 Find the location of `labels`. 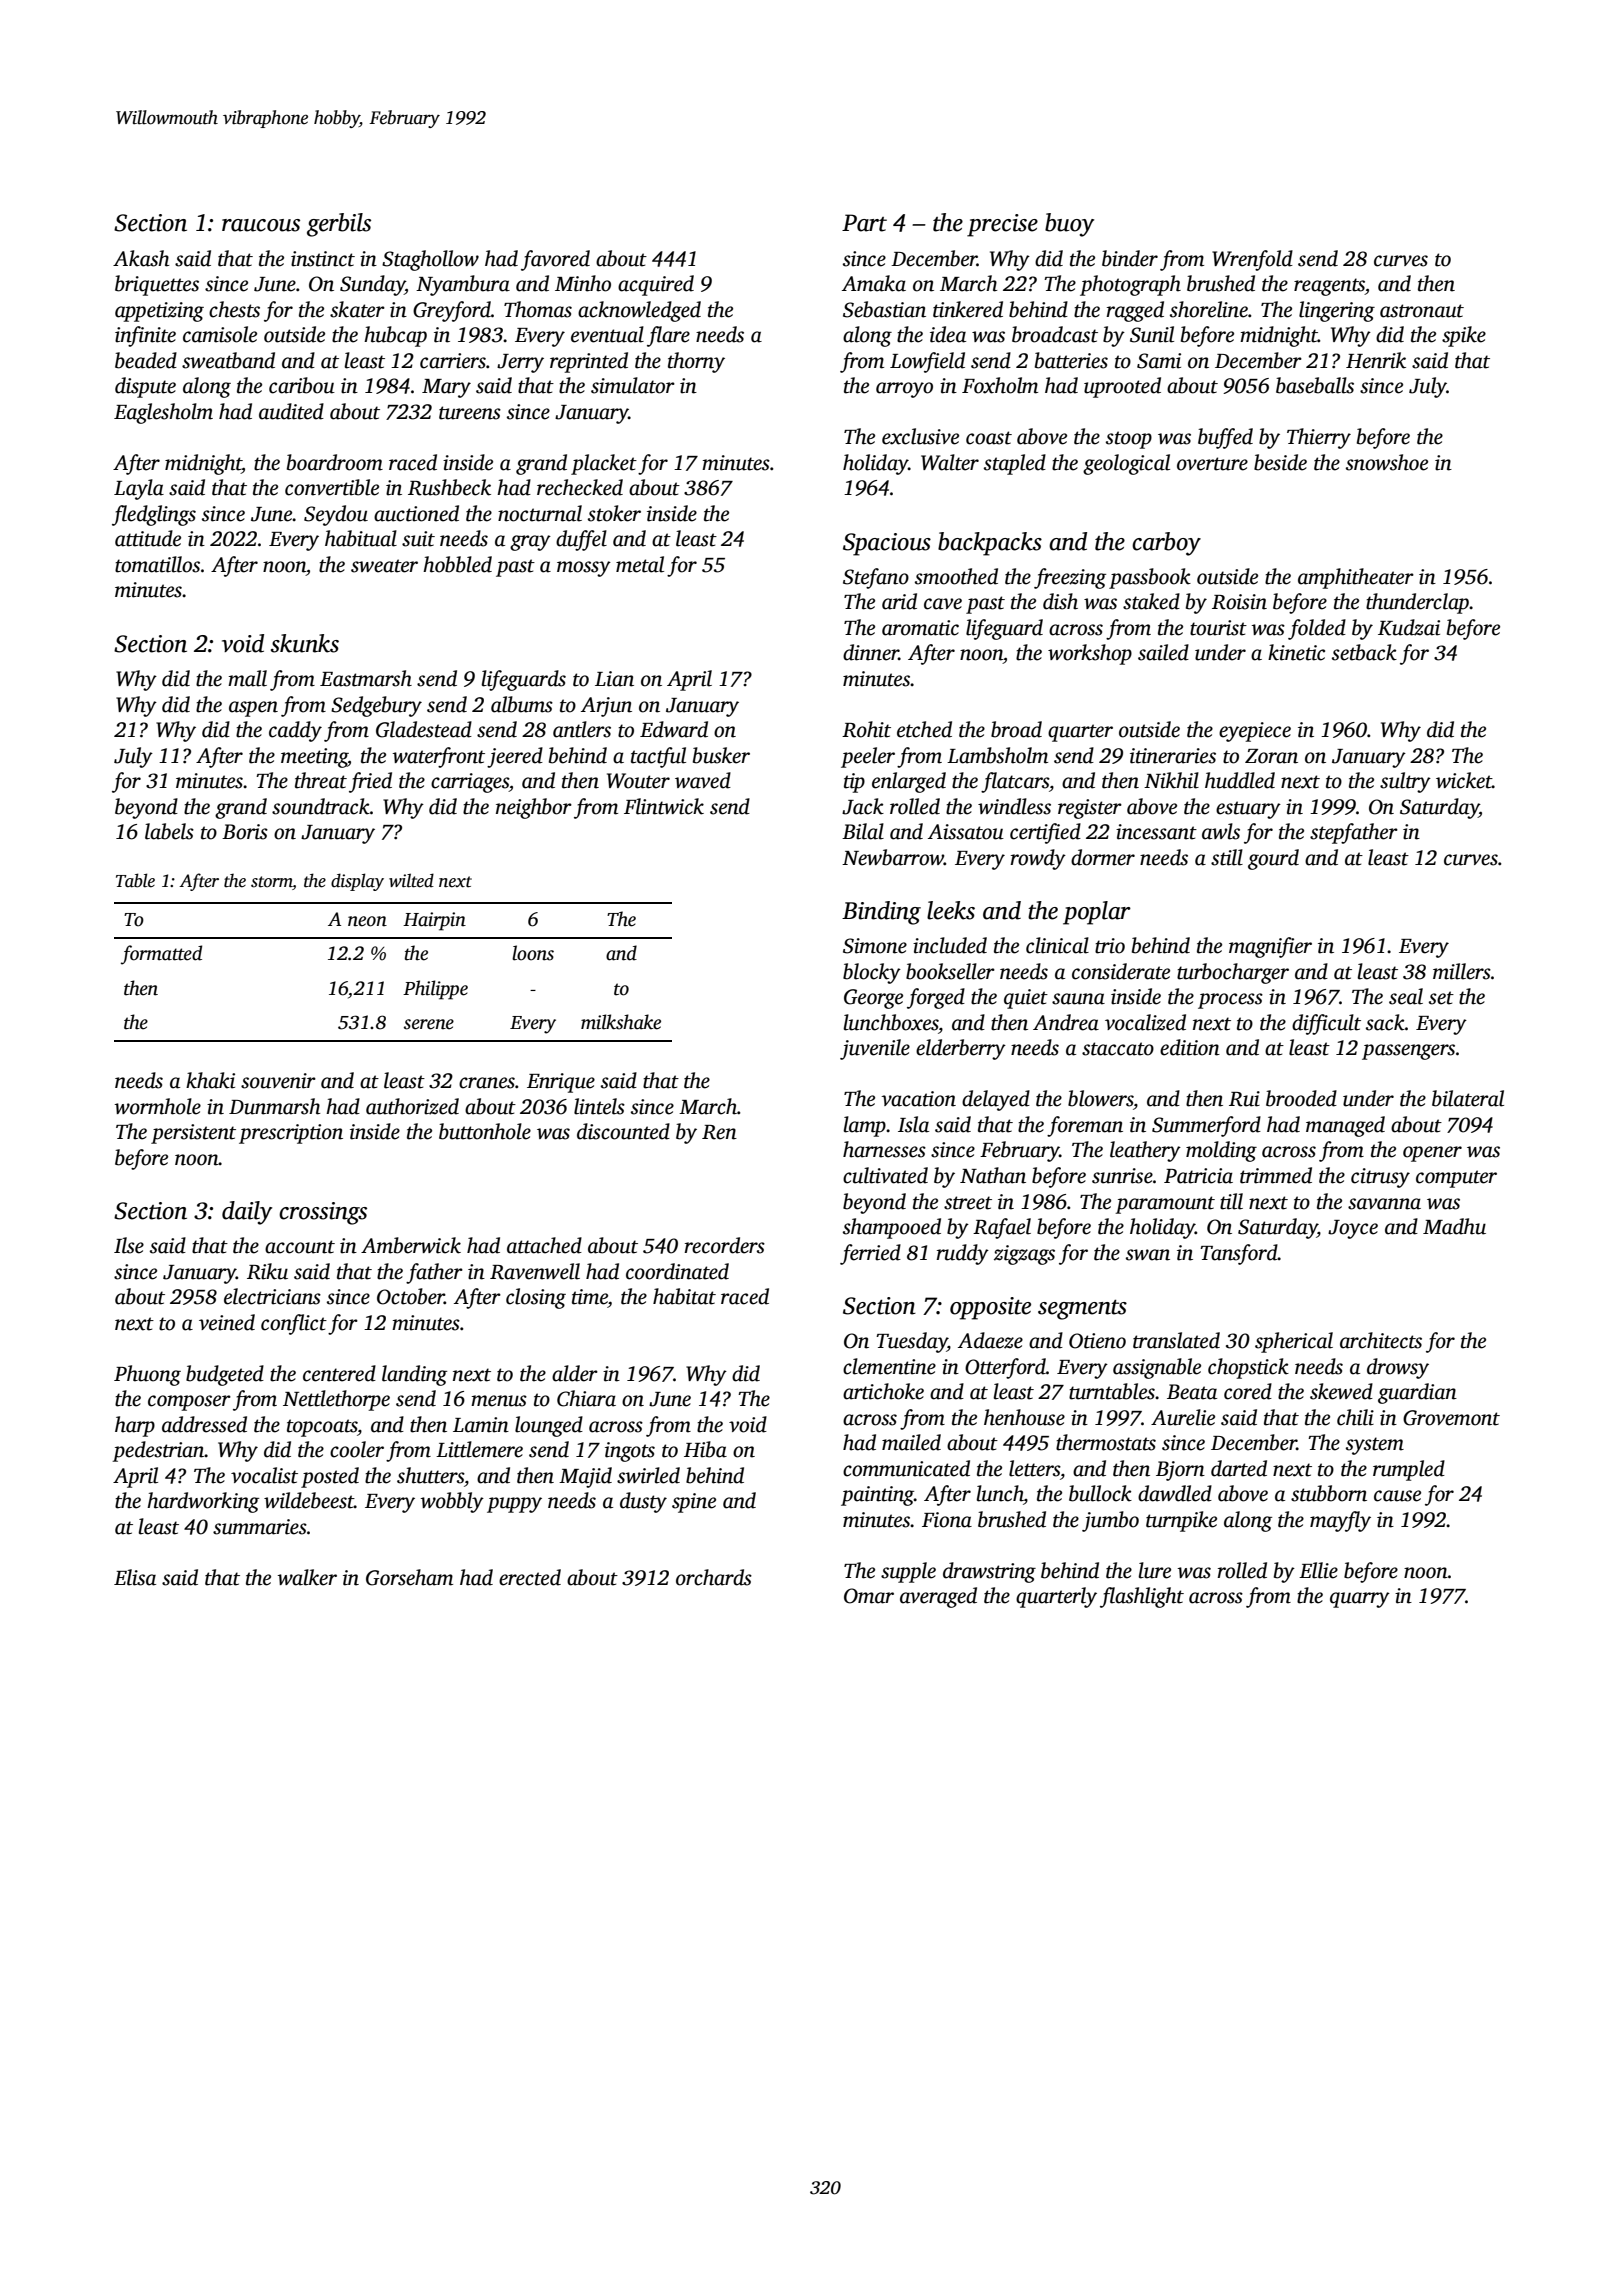

labels is located at coordinates (169, 831).
